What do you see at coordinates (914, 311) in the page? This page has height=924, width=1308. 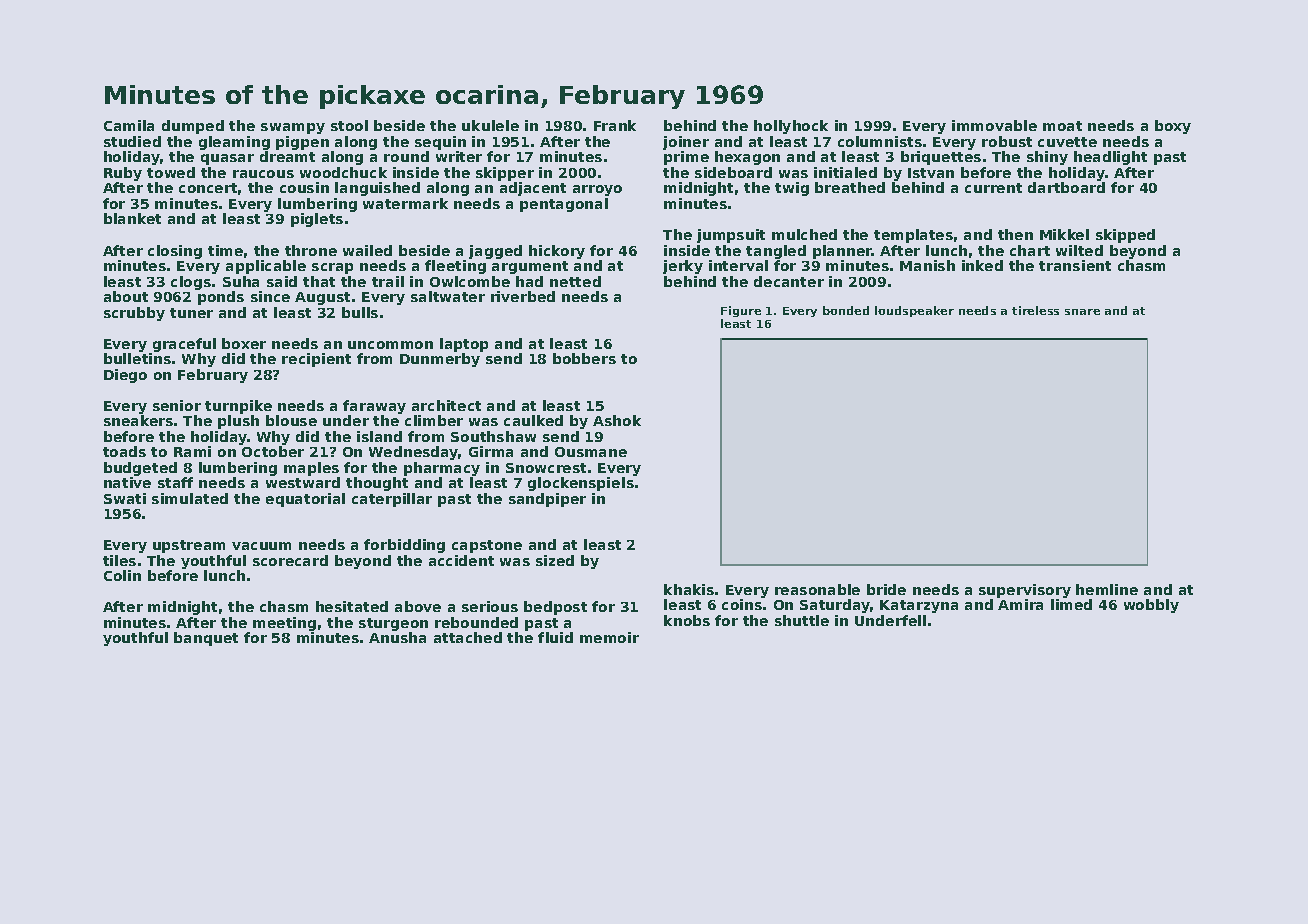 I see `loudspeaker` at bounding box center [914, 311].
